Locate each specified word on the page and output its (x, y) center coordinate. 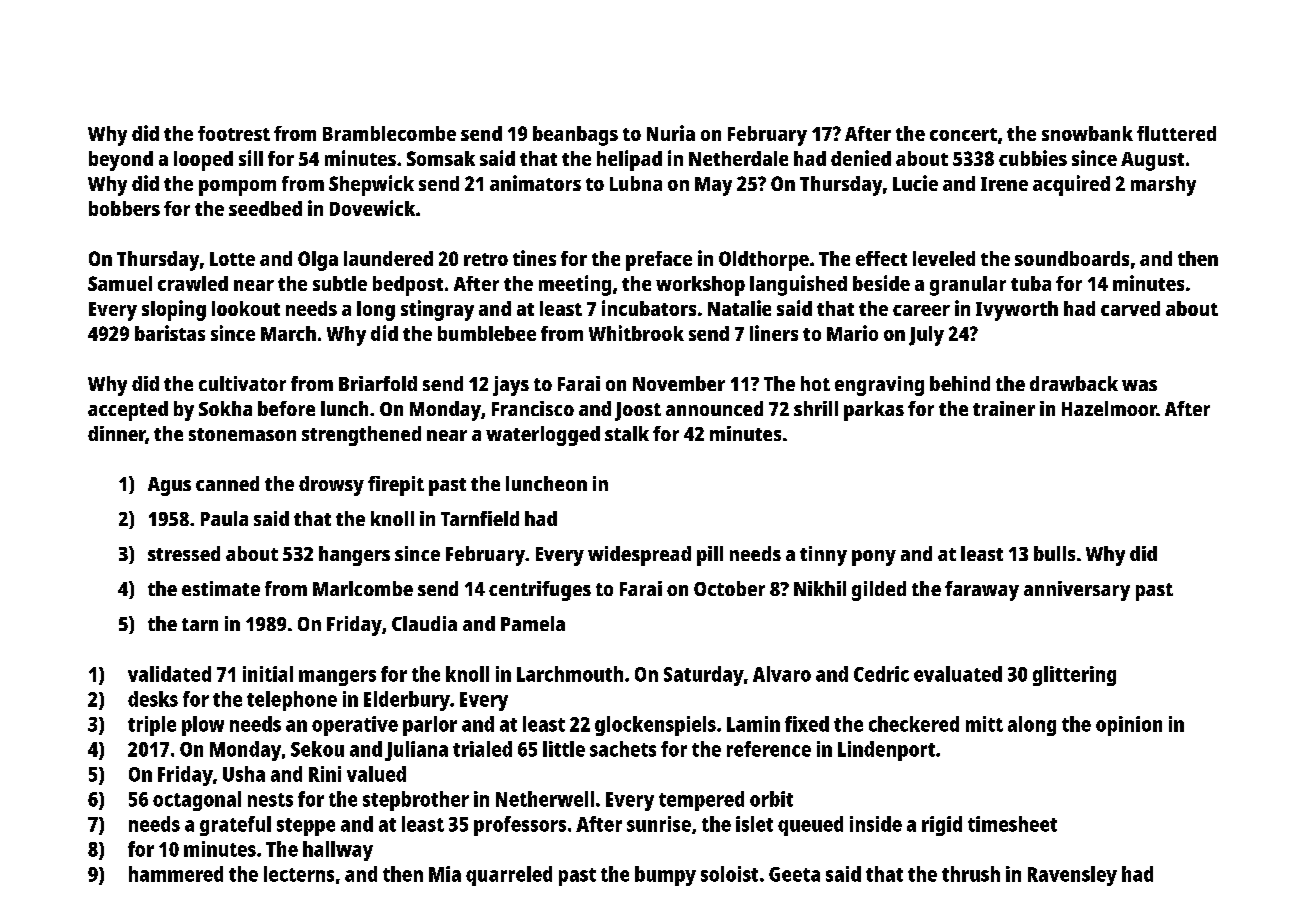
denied (861, 158)
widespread (639, 556)
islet (754, 824)
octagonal (197, 801)
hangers (354, 556)
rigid (942, 826)
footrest (234, 133)
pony (874, 558)
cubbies (1033, 158)
